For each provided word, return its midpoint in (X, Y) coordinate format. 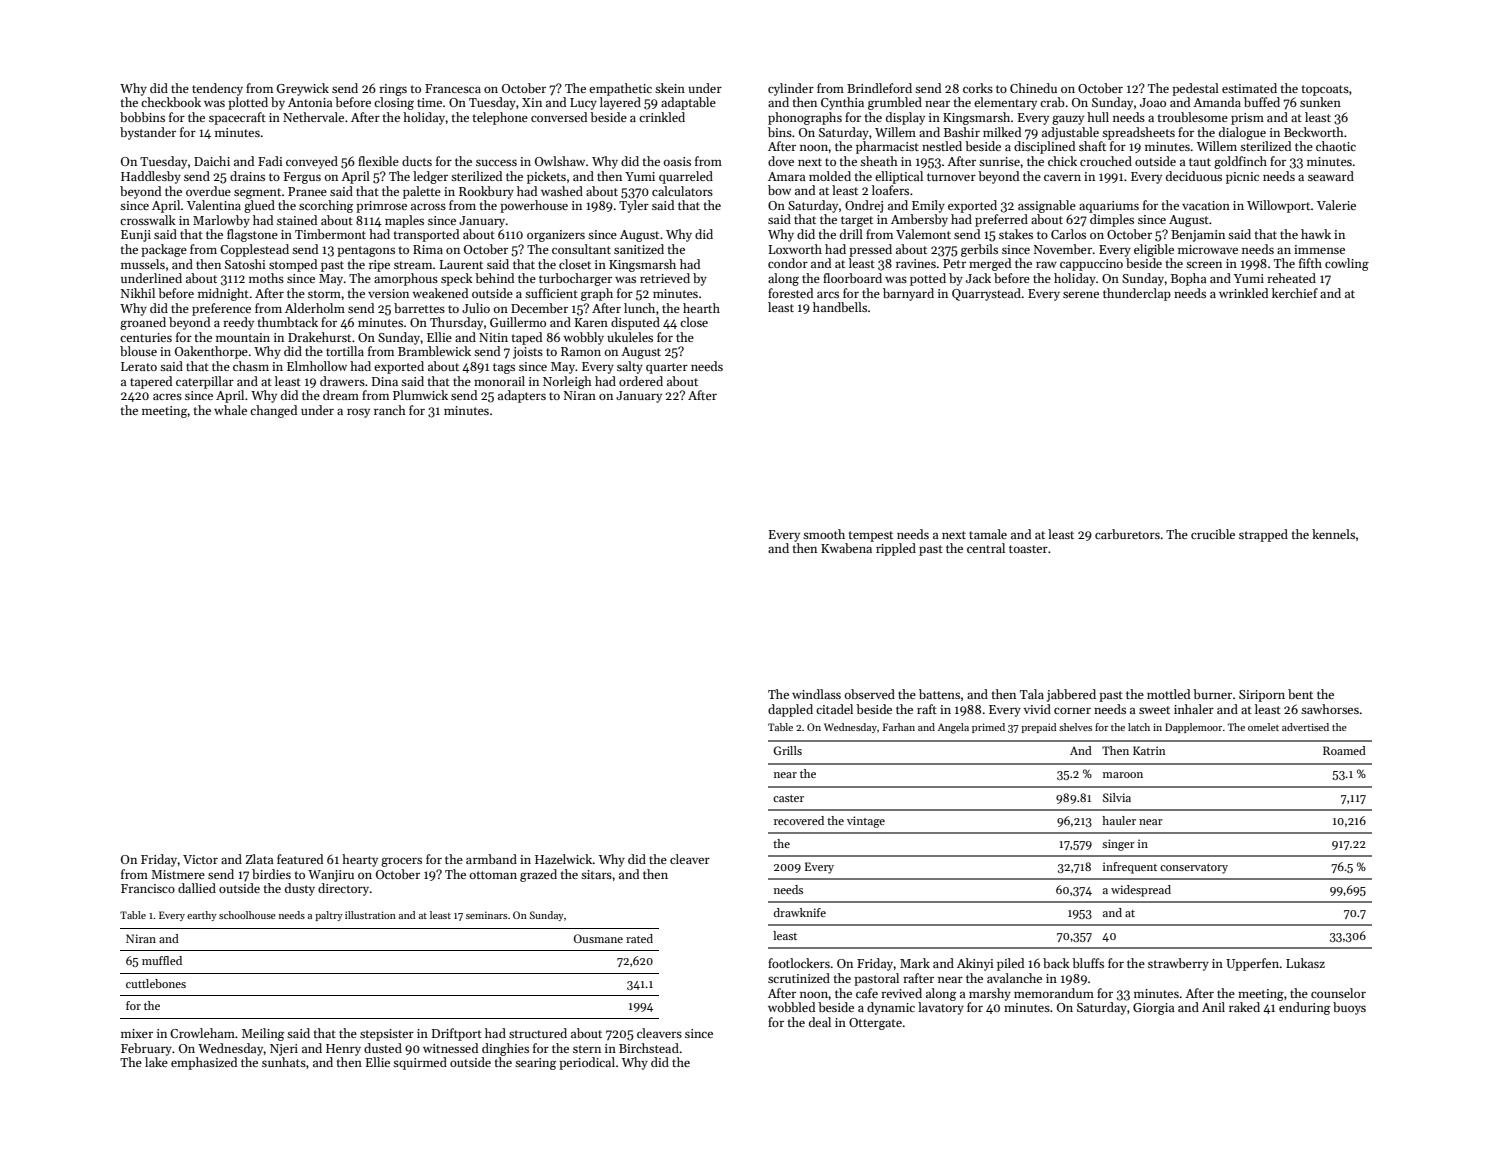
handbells (840, 307)
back (1056, 963)
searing (535, 1064)
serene (1081, 294)
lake (156, 1062)
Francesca (453, 88)
